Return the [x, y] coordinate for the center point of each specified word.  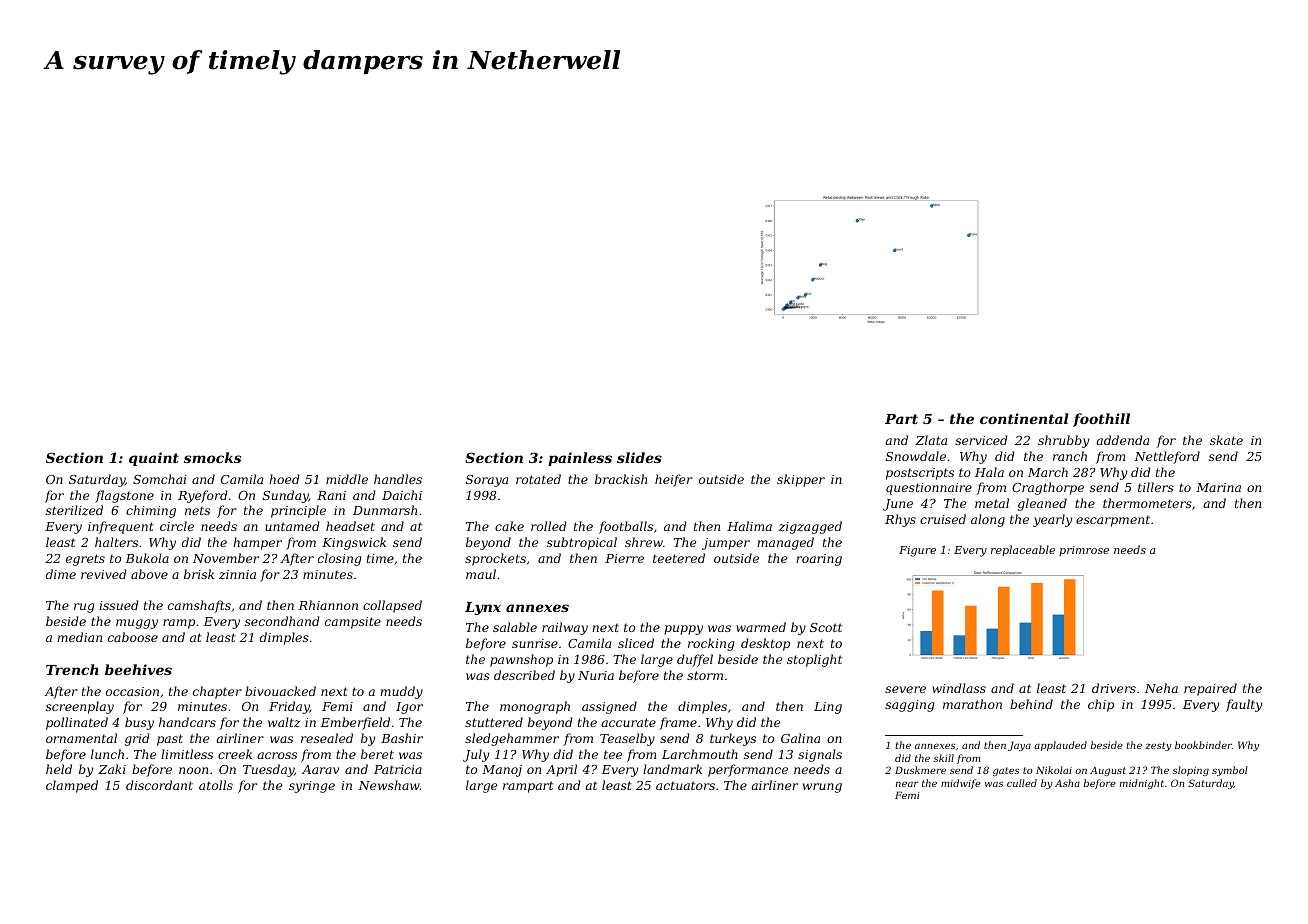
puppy [683, 630]
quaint [154, 459]
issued [119, 605]
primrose [1084, 551]
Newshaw [389, 785]
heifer [674, 480]
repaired [1210, 689]
